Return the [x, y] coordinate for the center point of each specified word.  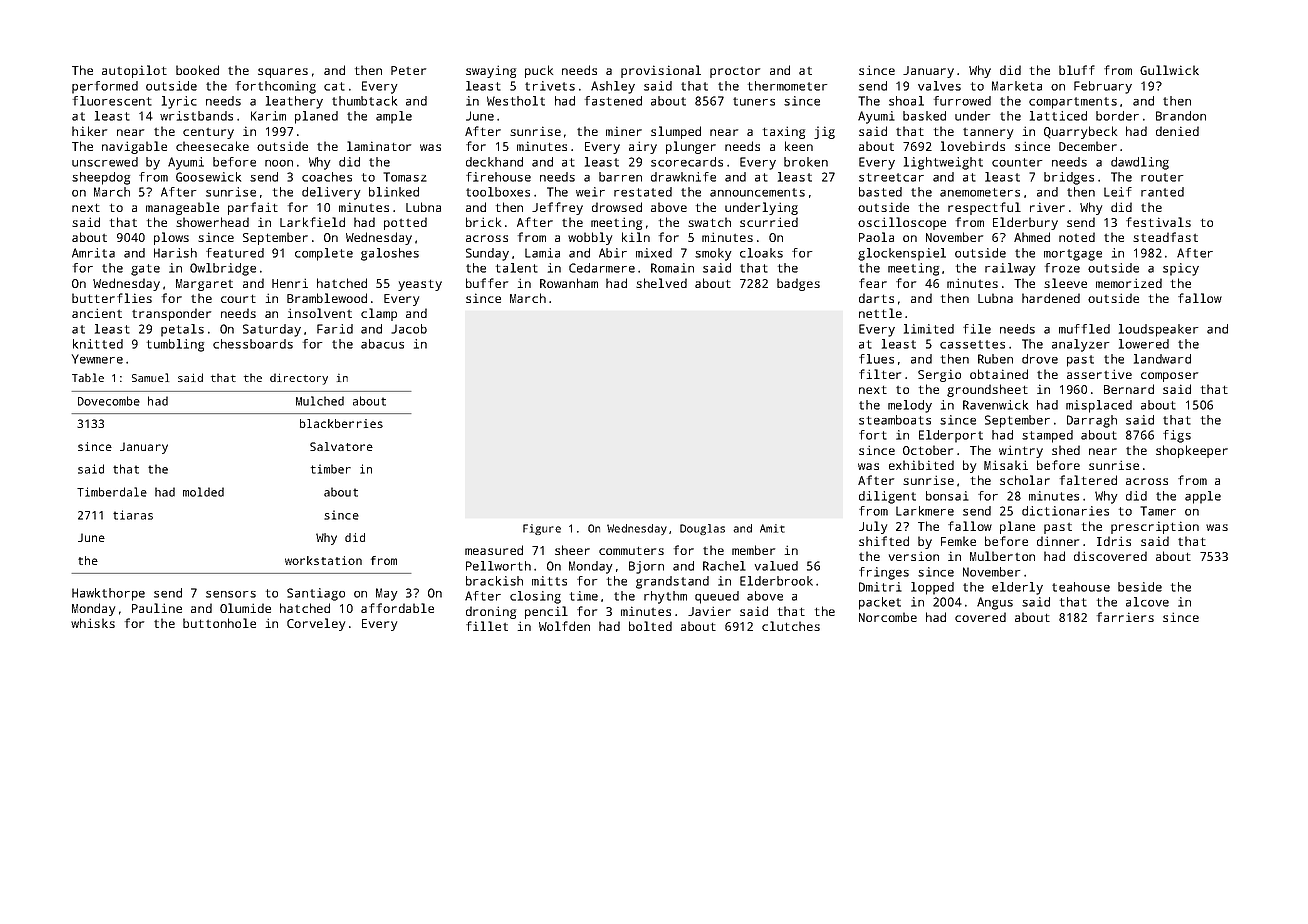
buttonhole [219, 623]
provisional [661, 71]
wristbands [196, 116]
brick [483, 222]
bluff [1077, 70]
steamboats [895, 420]
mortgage [1073, 255]
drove [1040, 359]
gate [145, 270]
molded [203, 492]
